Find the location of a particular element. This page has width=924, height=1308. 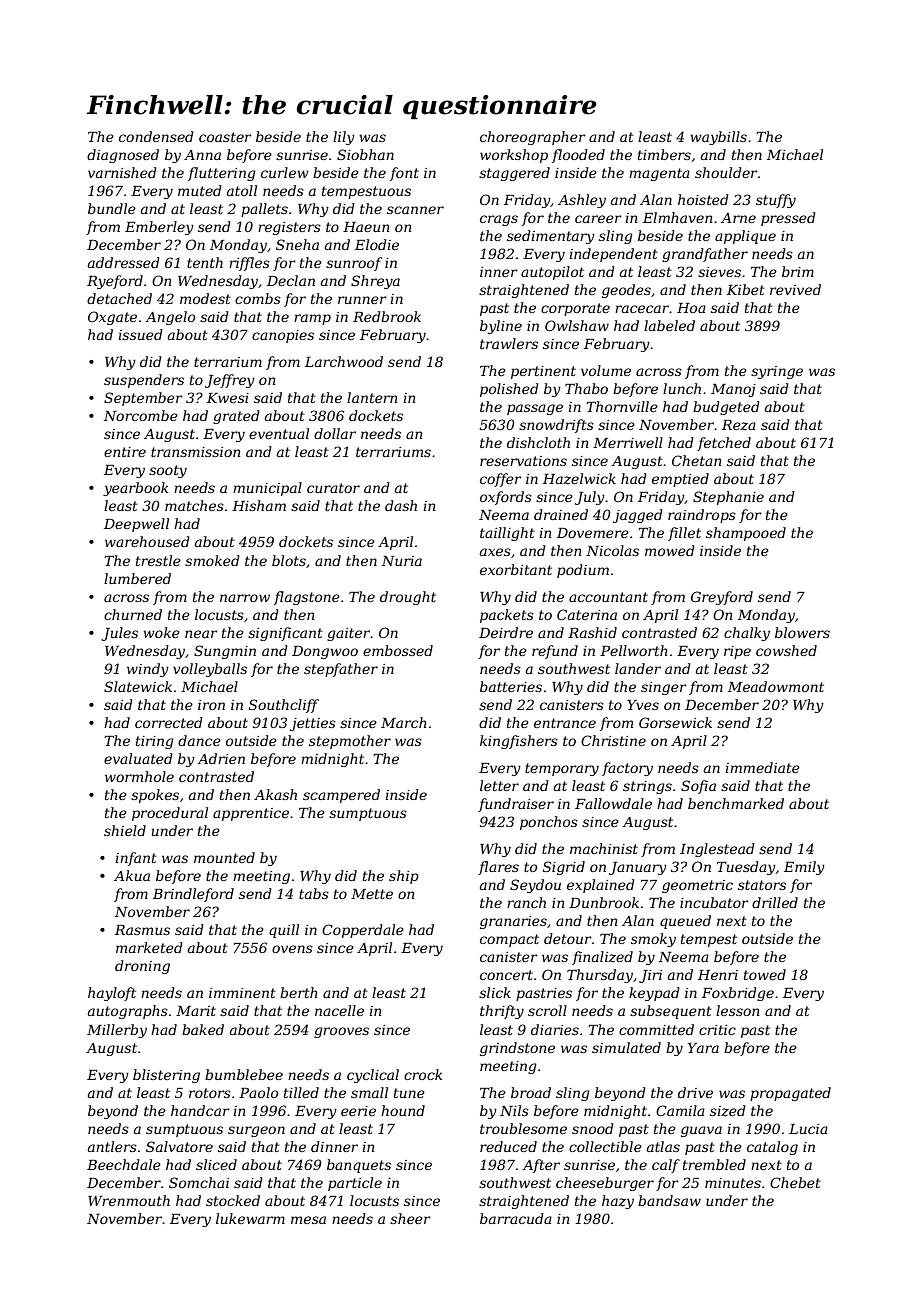

racecar is located at coordinates (642, 309).
